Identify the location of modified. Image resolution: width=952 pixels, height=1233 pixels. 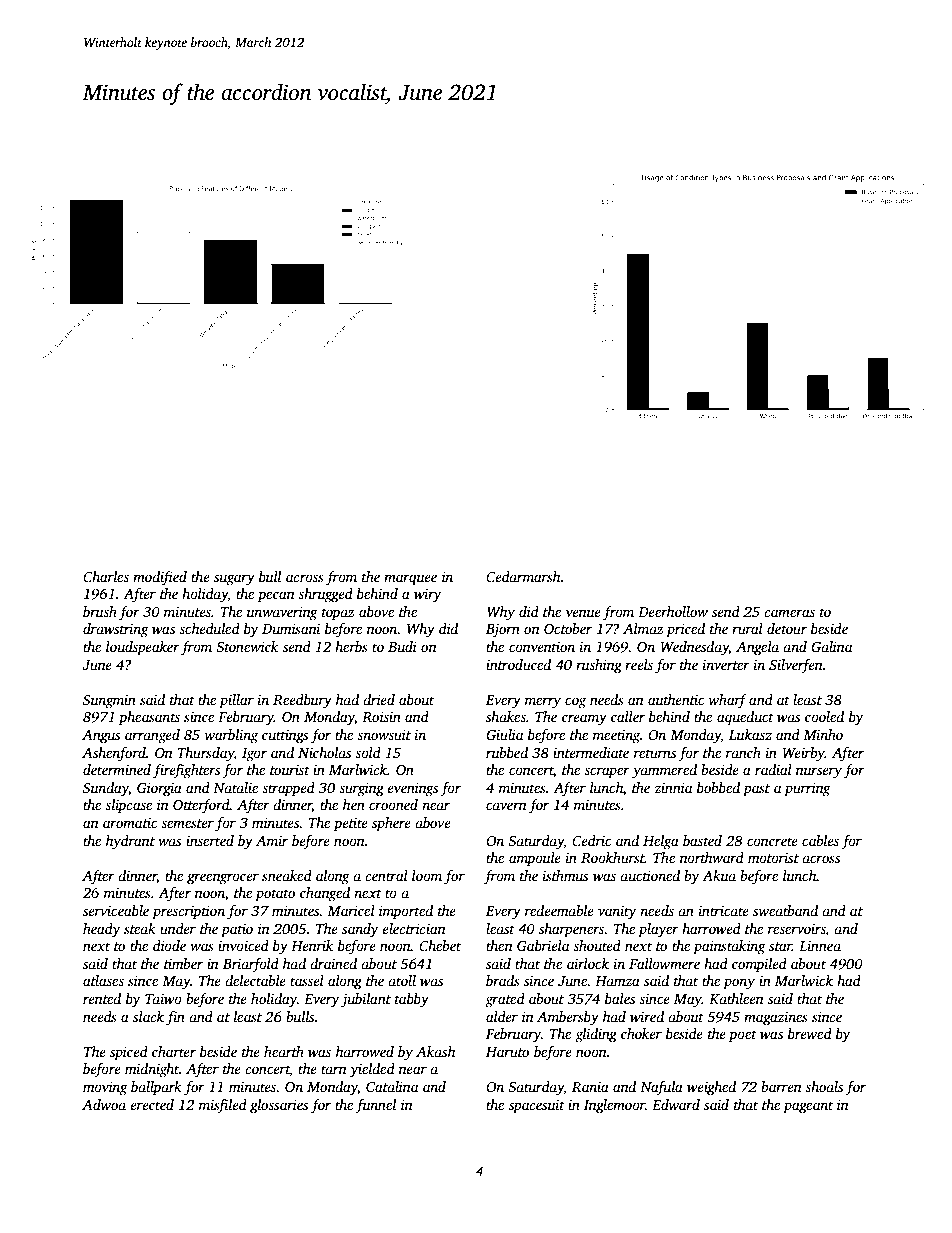
(160, 578).
